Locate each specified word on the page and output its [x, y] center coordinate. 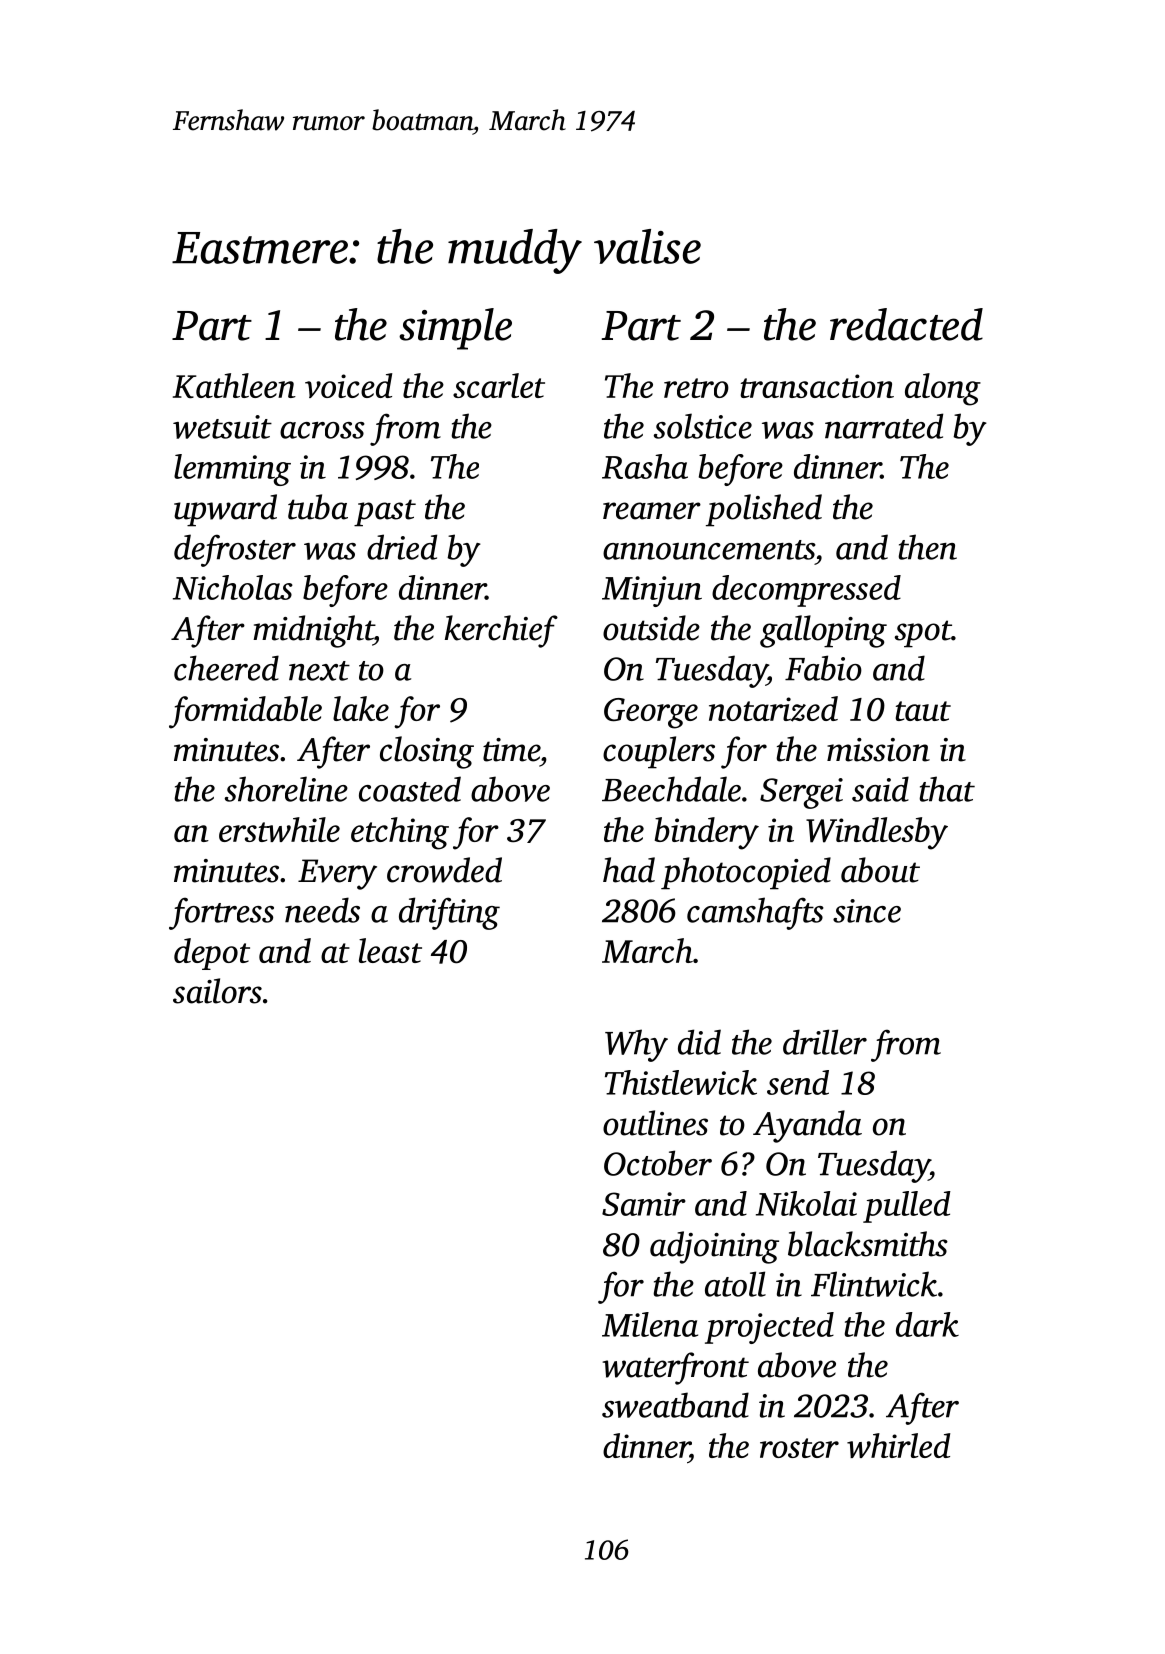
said [880, 789]
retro [696, 388]
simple [455, 329]
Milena [650, 1324]
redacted [906, 324]
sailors [217, 991]
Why [636, 1045]
